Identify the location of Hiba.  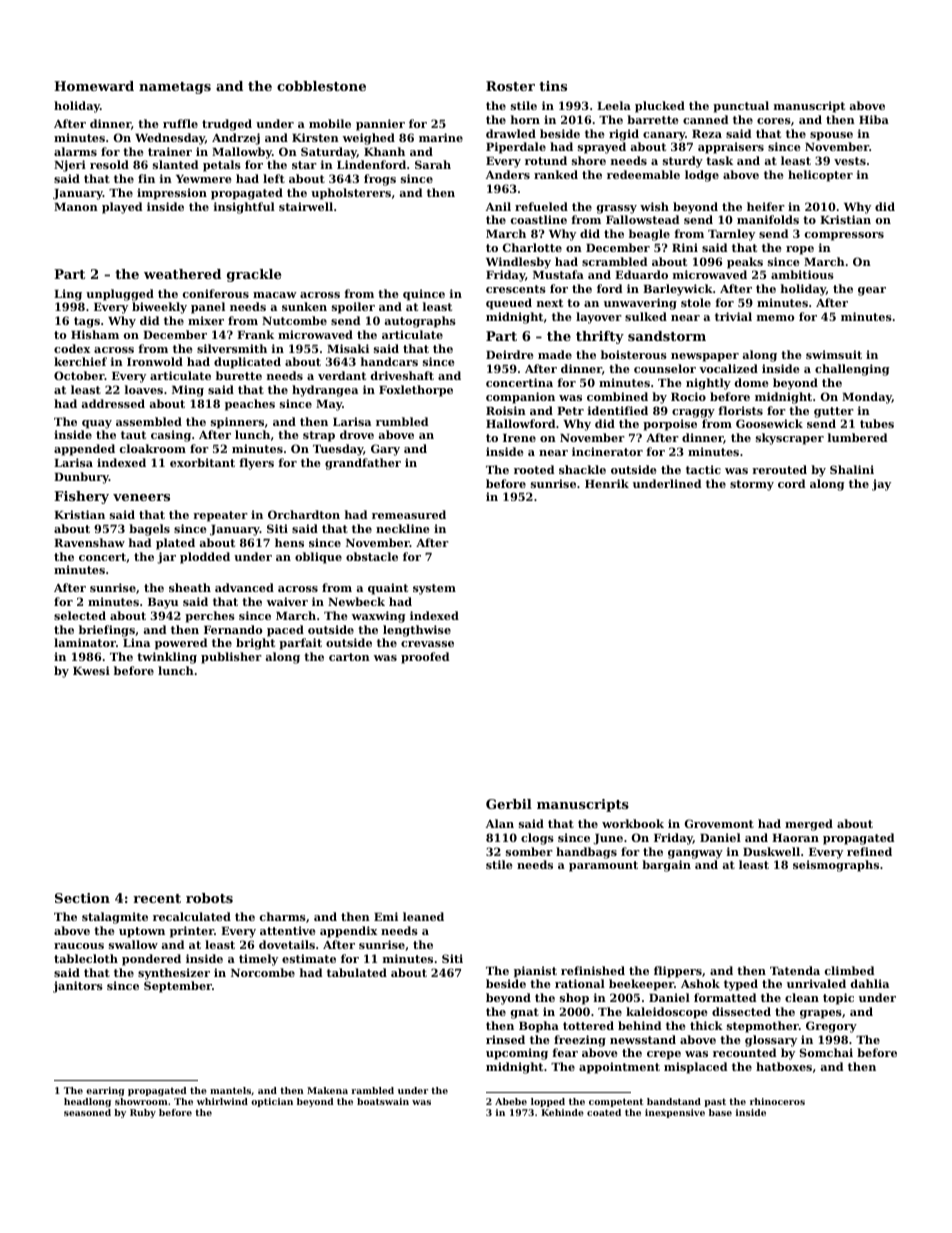
(874, 119).
